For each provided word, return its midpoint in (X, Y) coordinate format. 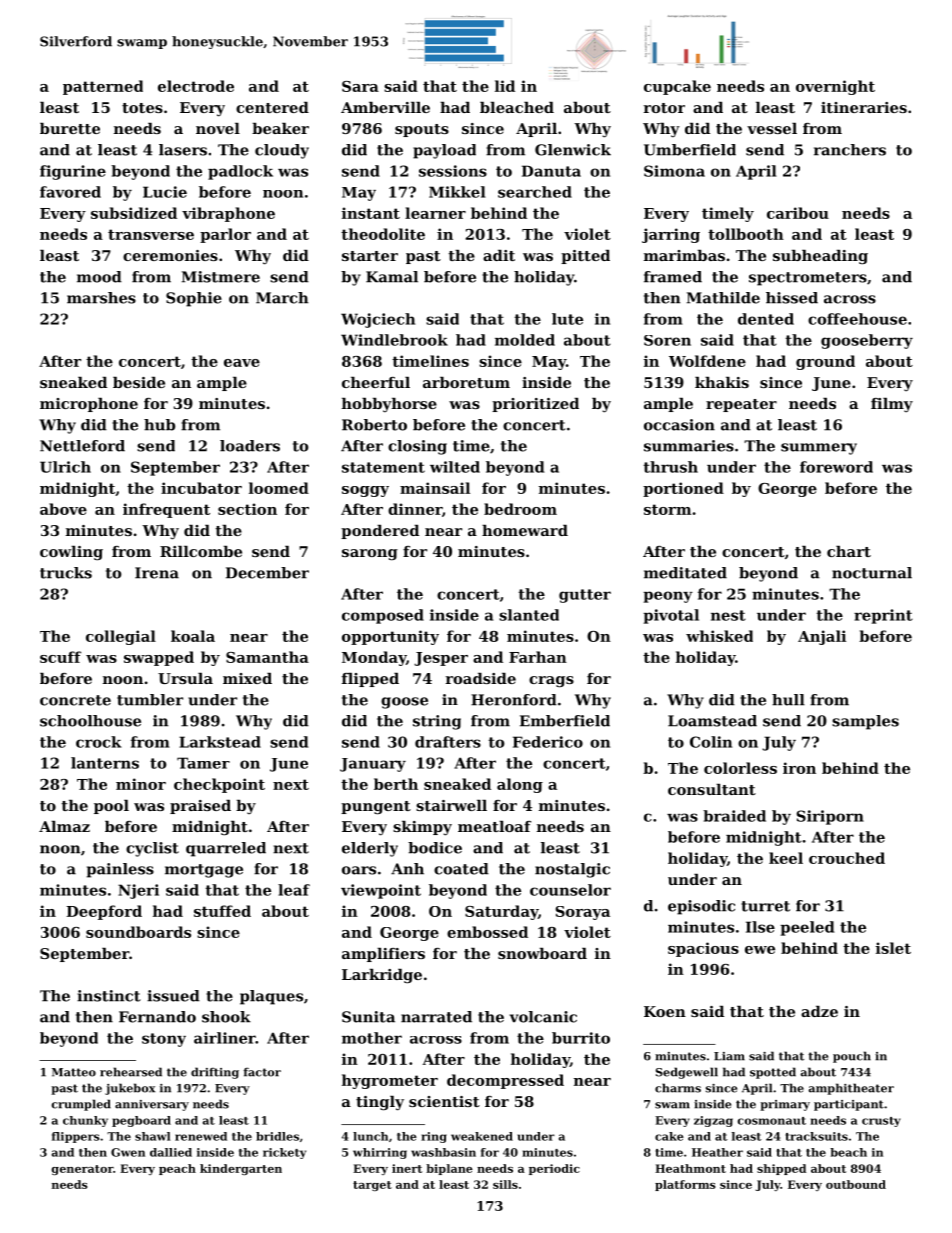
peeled (807, 928)
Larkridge (382, 976)
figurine (73, 172)
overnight (835, 87)
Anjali (822, 637)
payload (444, 151)
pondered (380, 532)
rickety (284, 1153)
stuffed (222, 911)
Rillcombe (201, 551)
